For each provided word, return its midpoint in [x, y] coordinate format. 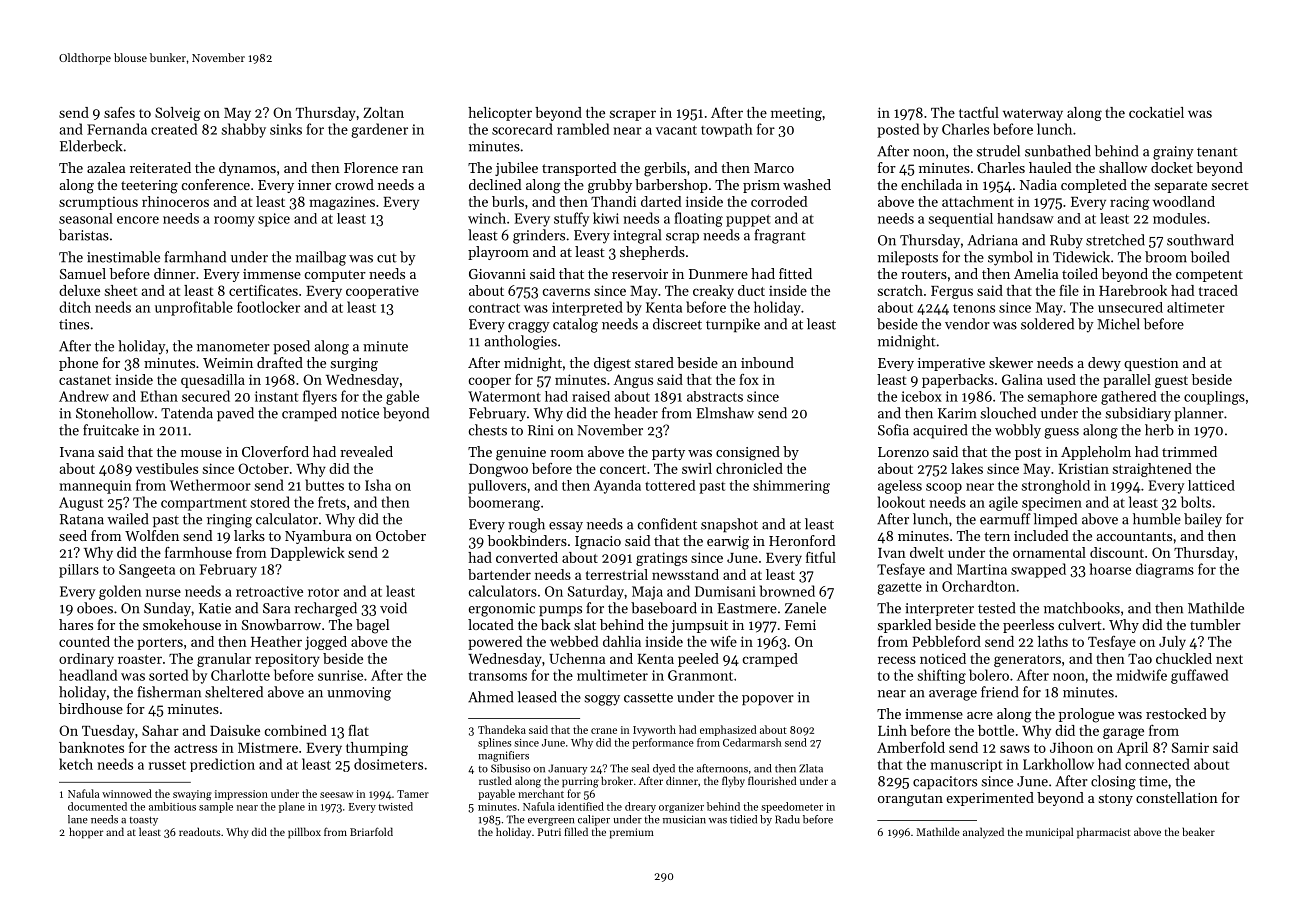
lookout [901, 502]
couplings [1214, 398]
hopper [86, 833]
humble [1157, 519]
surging [354, 365]
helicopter [500, 114]
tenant [1217, 152]
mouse [201, 453]
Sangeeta [147, 571]
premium [632, 833]
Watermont [504, 396]
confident [667, 524]
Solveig [178, 114]
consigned [748, 453]
